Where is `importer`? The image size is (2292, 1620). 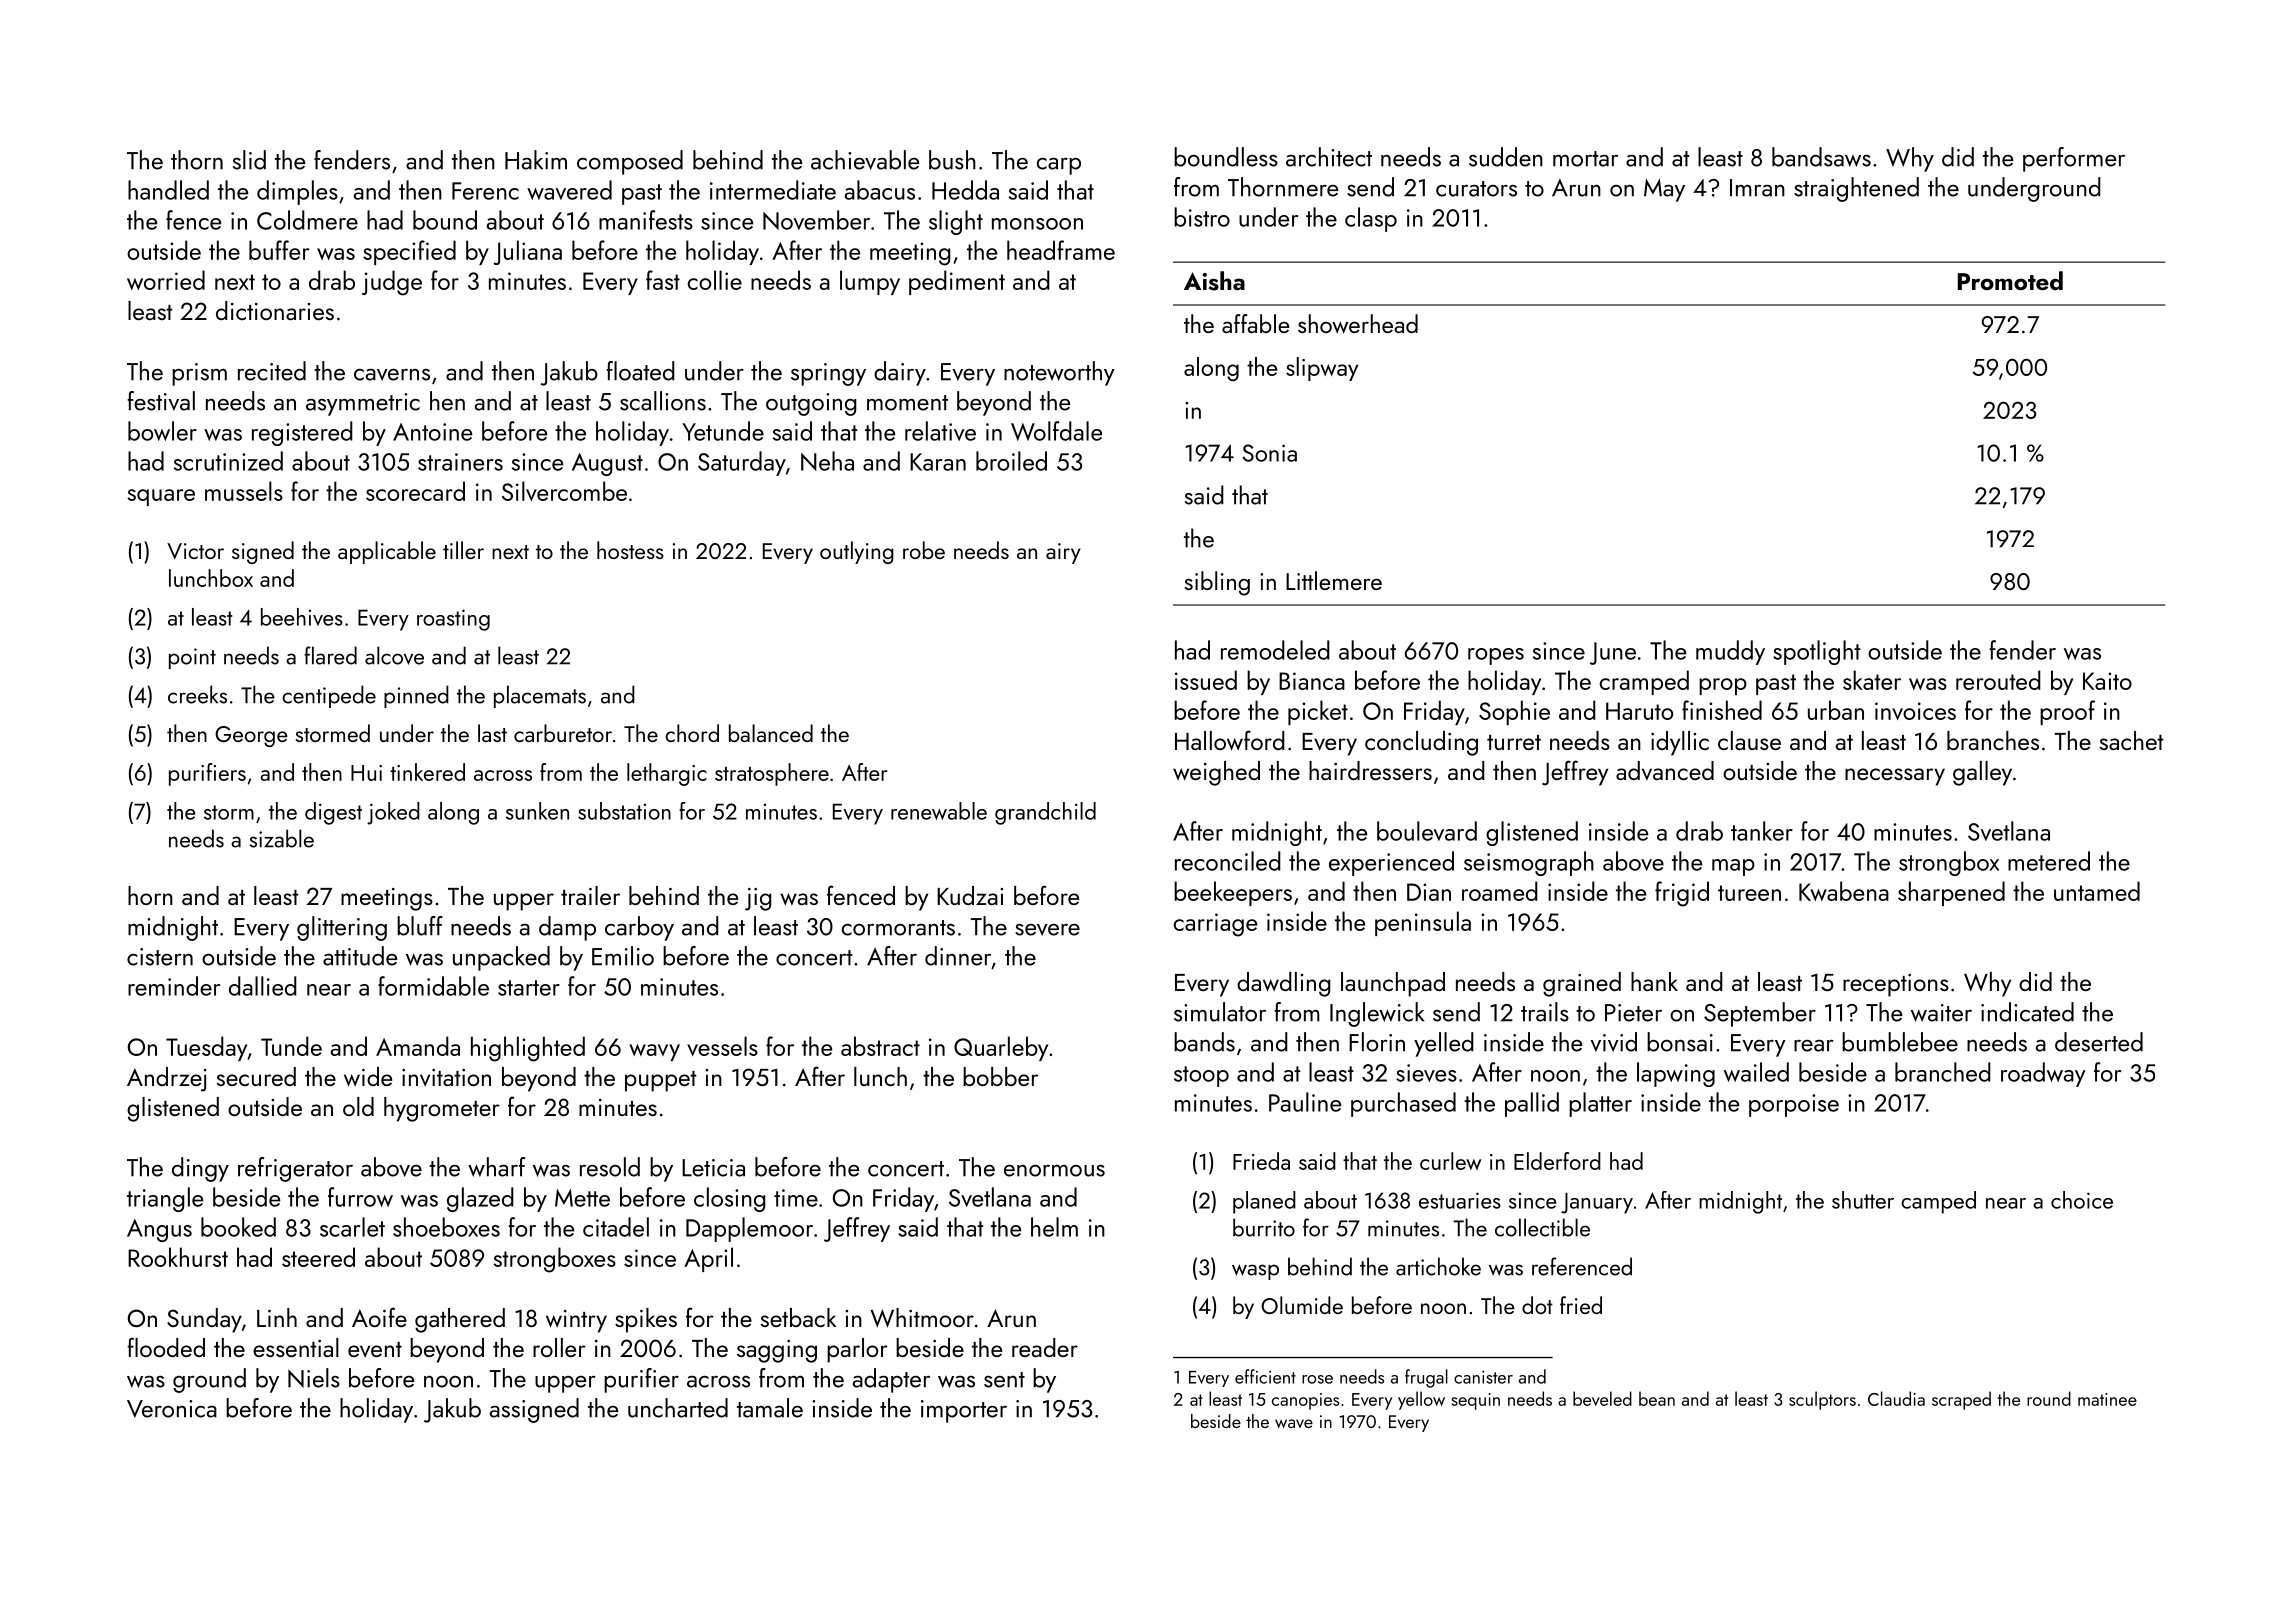 importer is located at coordinates (964, 1411).
